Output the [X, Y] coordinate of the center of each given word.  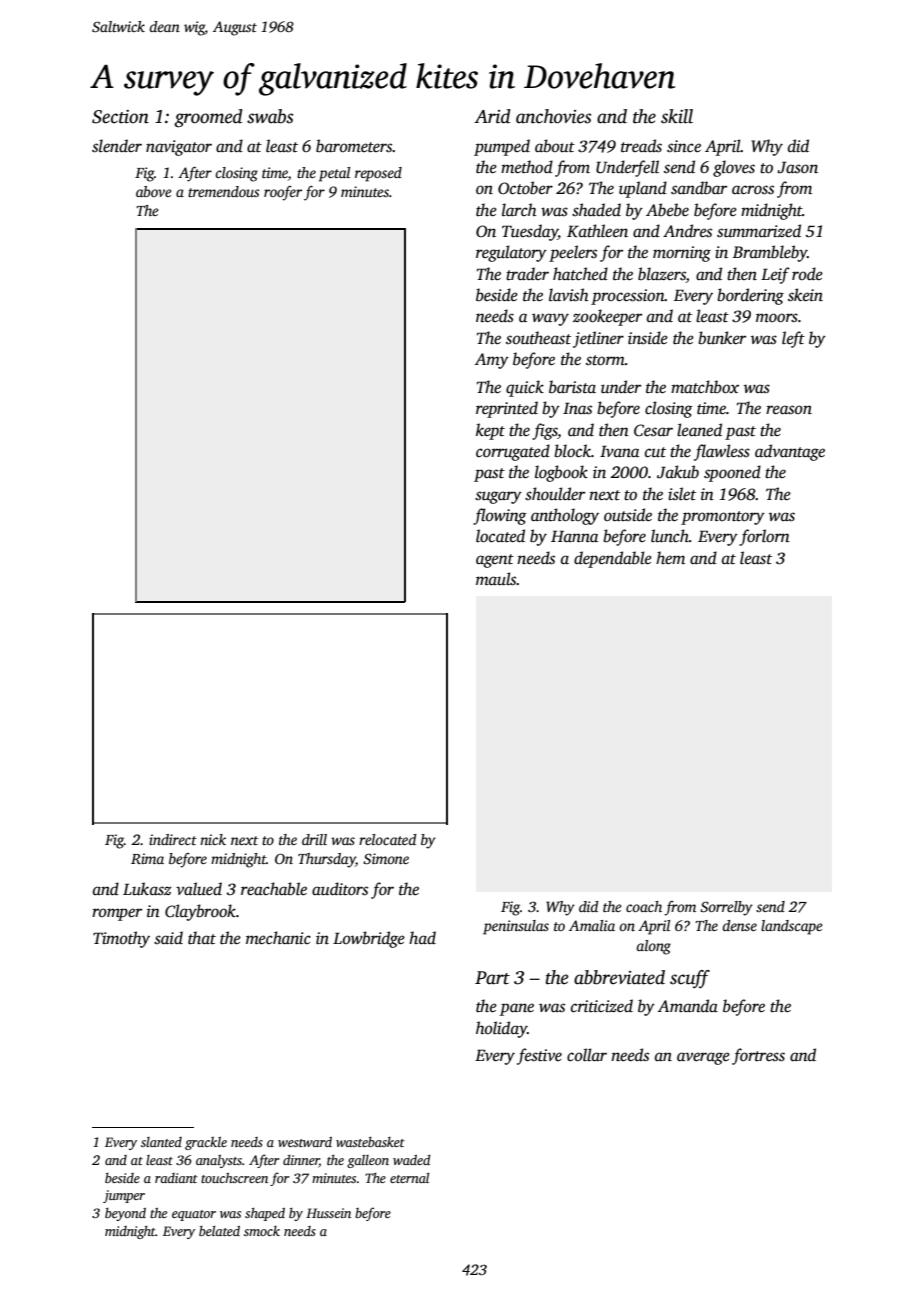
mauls [496, 579]
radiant [176, 1178]
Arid [492, 116]
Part [492, 978]
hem [670, 557]
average [703, 1058]
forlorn [764, 537]
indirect [173, 839]
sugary [498, 497]
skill [677, 116]
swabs [270, 116]
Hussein [328, 1213]
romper [117, 914]
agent [495, 561]
